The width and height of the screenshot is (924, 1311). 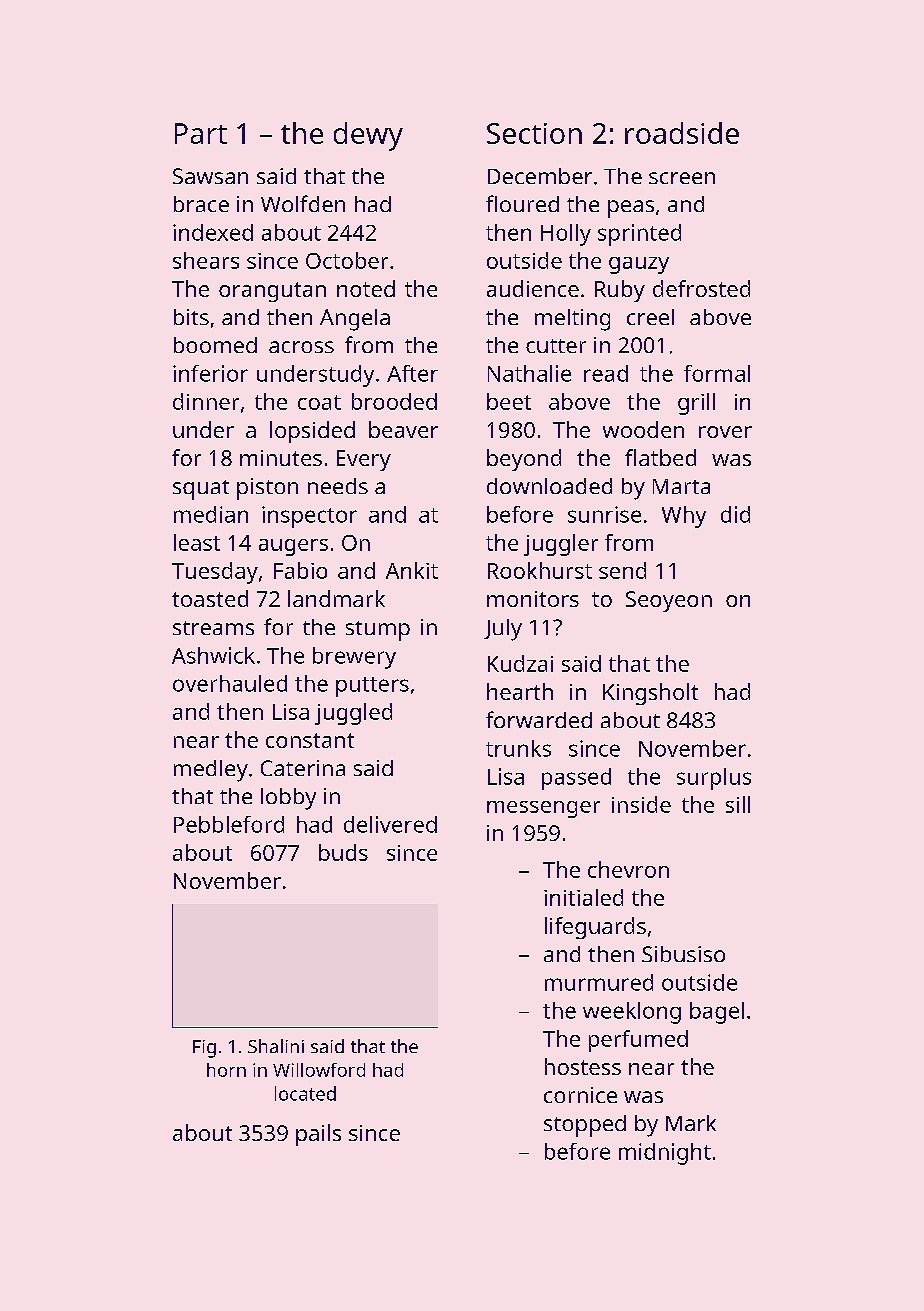 I want to click on putters, so click(x=372, y=687).
